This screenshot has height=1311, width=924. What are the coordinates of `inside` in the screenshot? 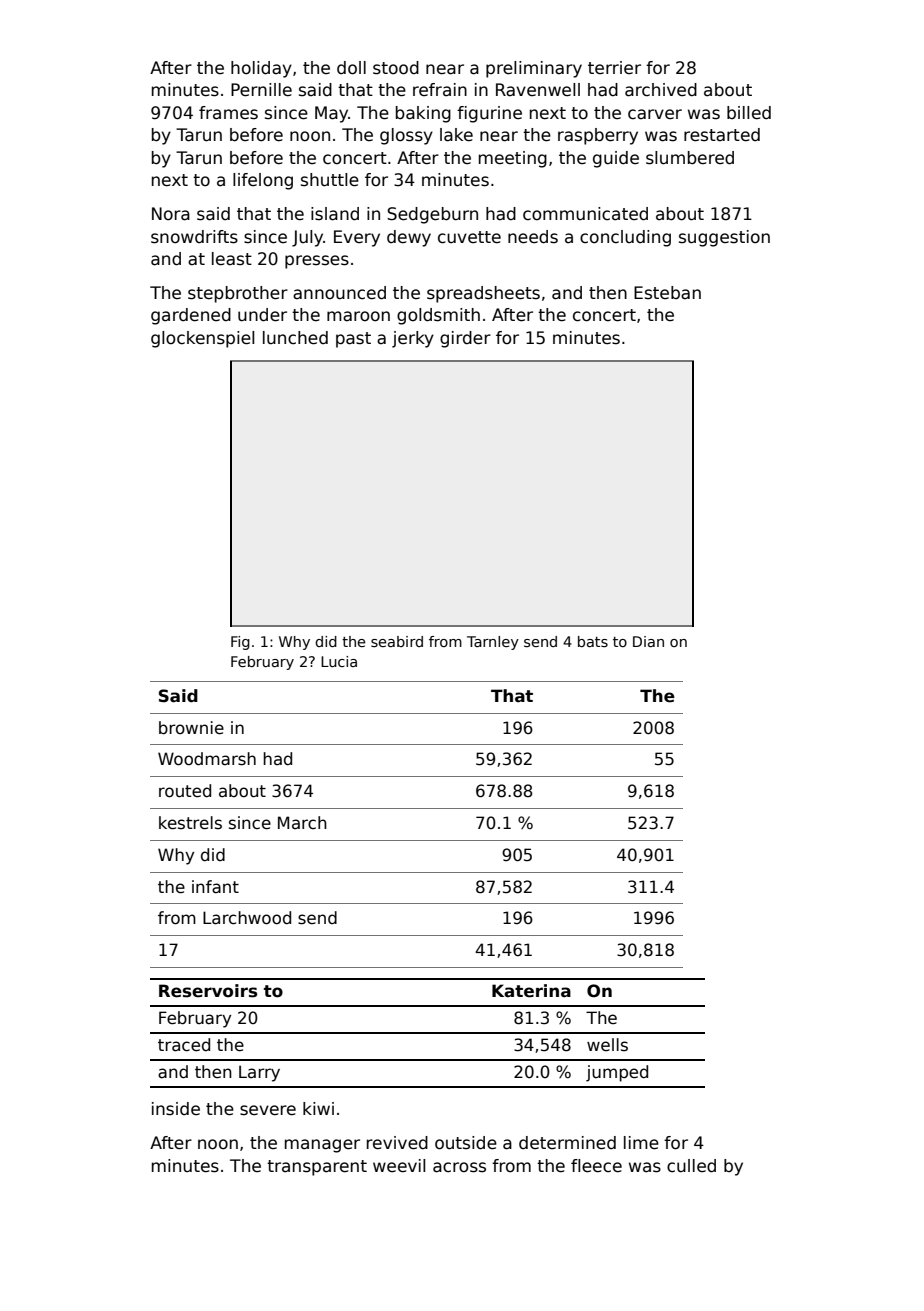 It's located at (176, 1109).
